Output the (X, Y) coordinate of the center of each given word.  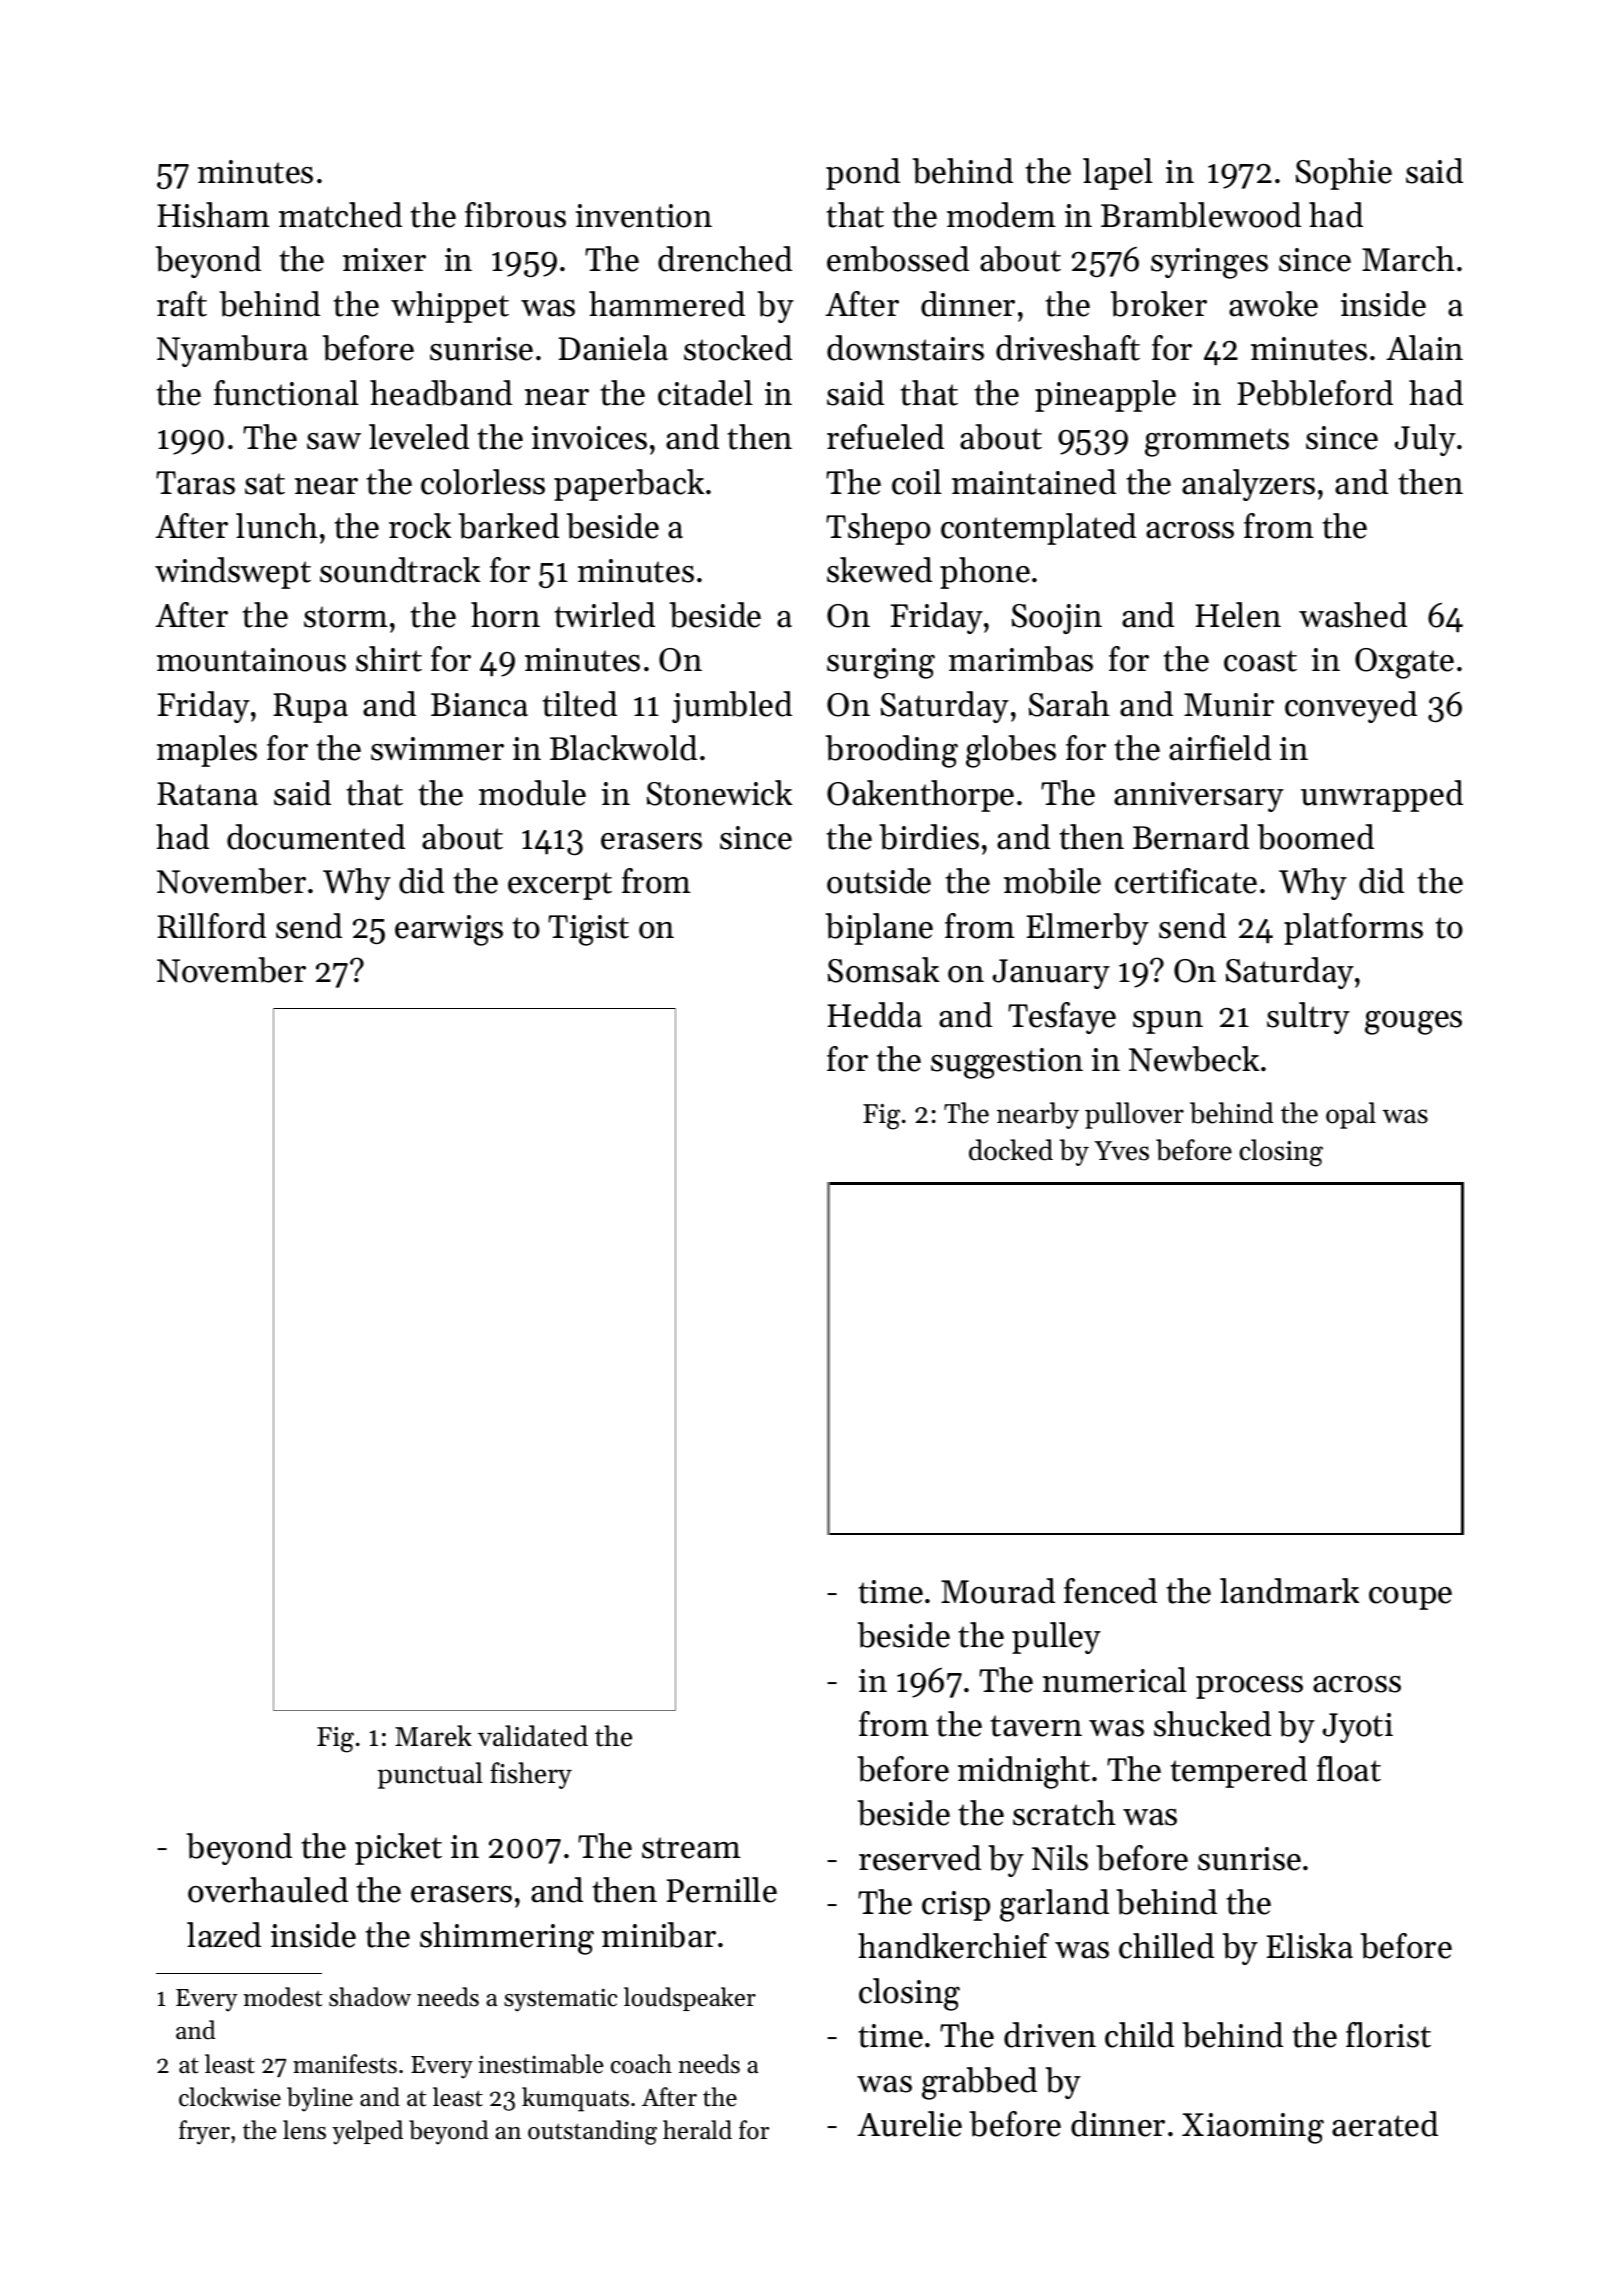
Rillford (211, 926)
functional (286, 393)
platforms (1353, 929)
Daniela (613, 348)
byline (320, 2099)
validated (533, 1736)
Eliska (1309, 1946)
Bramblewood (1201, 215)
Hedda (874, 1015)
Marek (433, 1736)
